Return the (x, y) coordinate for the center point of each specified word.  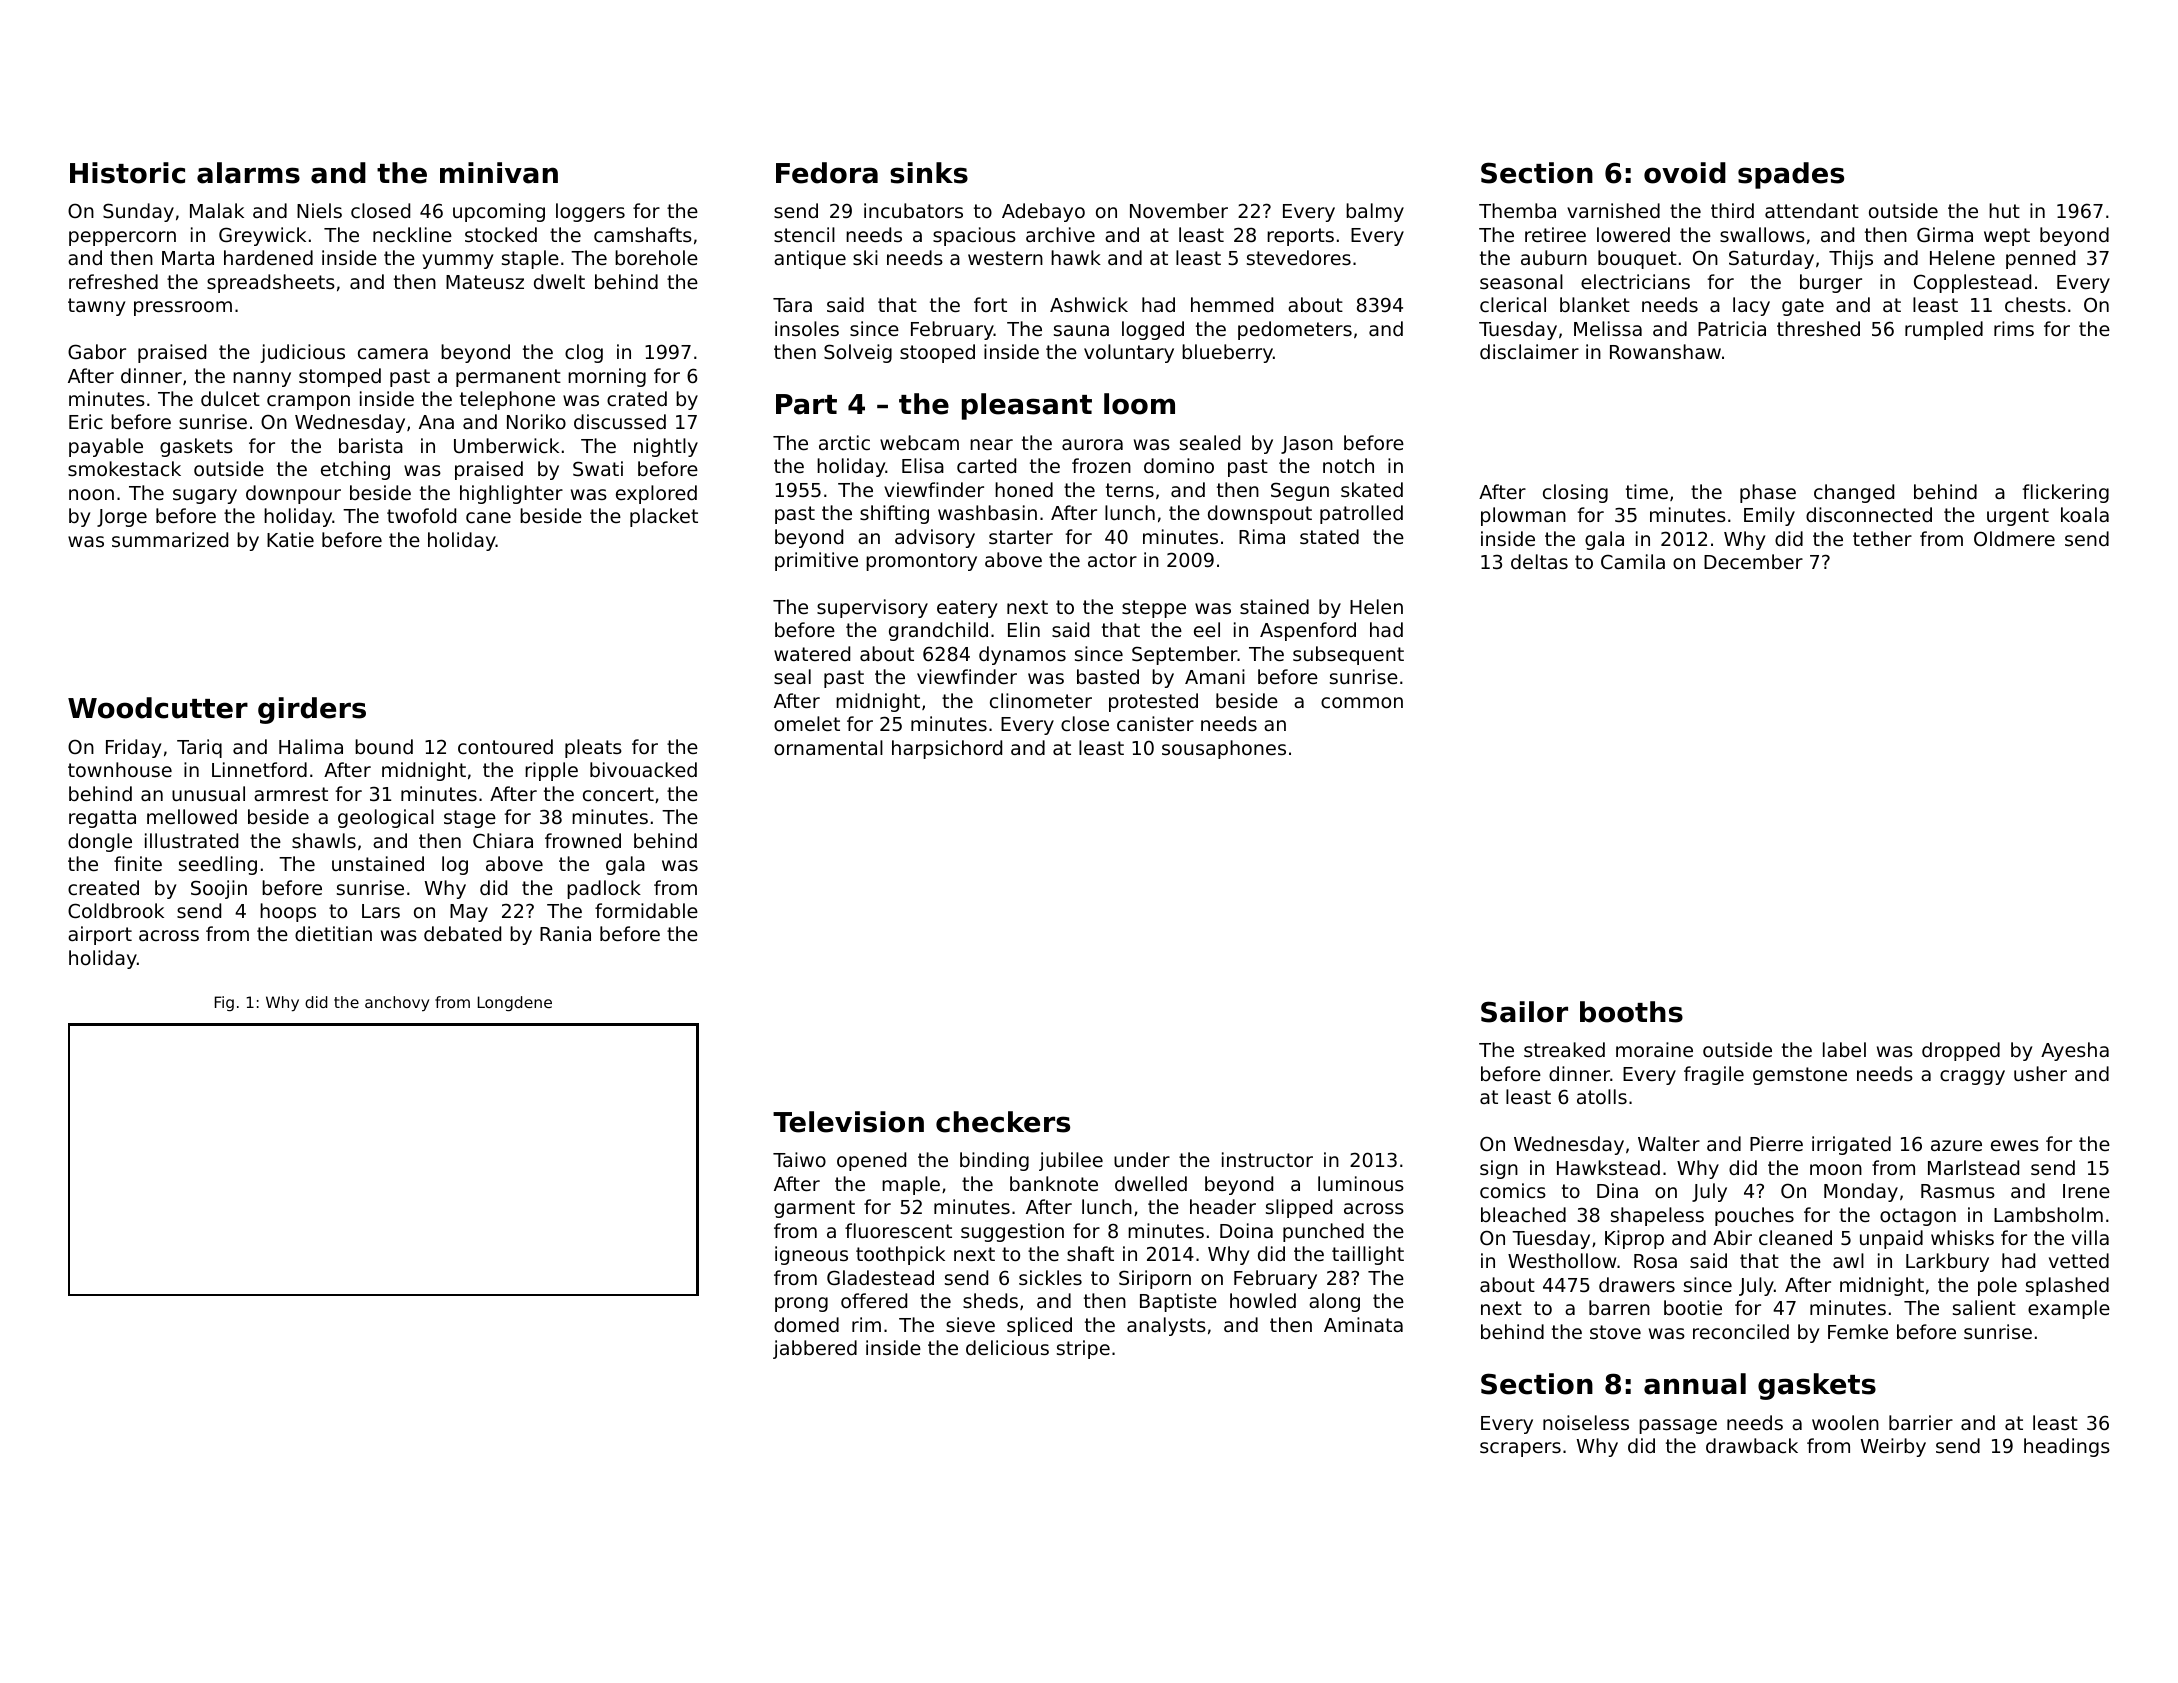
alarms (248, 173)
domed (806, 1324)
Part (806, 404)
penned (2040, 259)
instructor (1267, 1159)
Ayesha (2075, 1051)
